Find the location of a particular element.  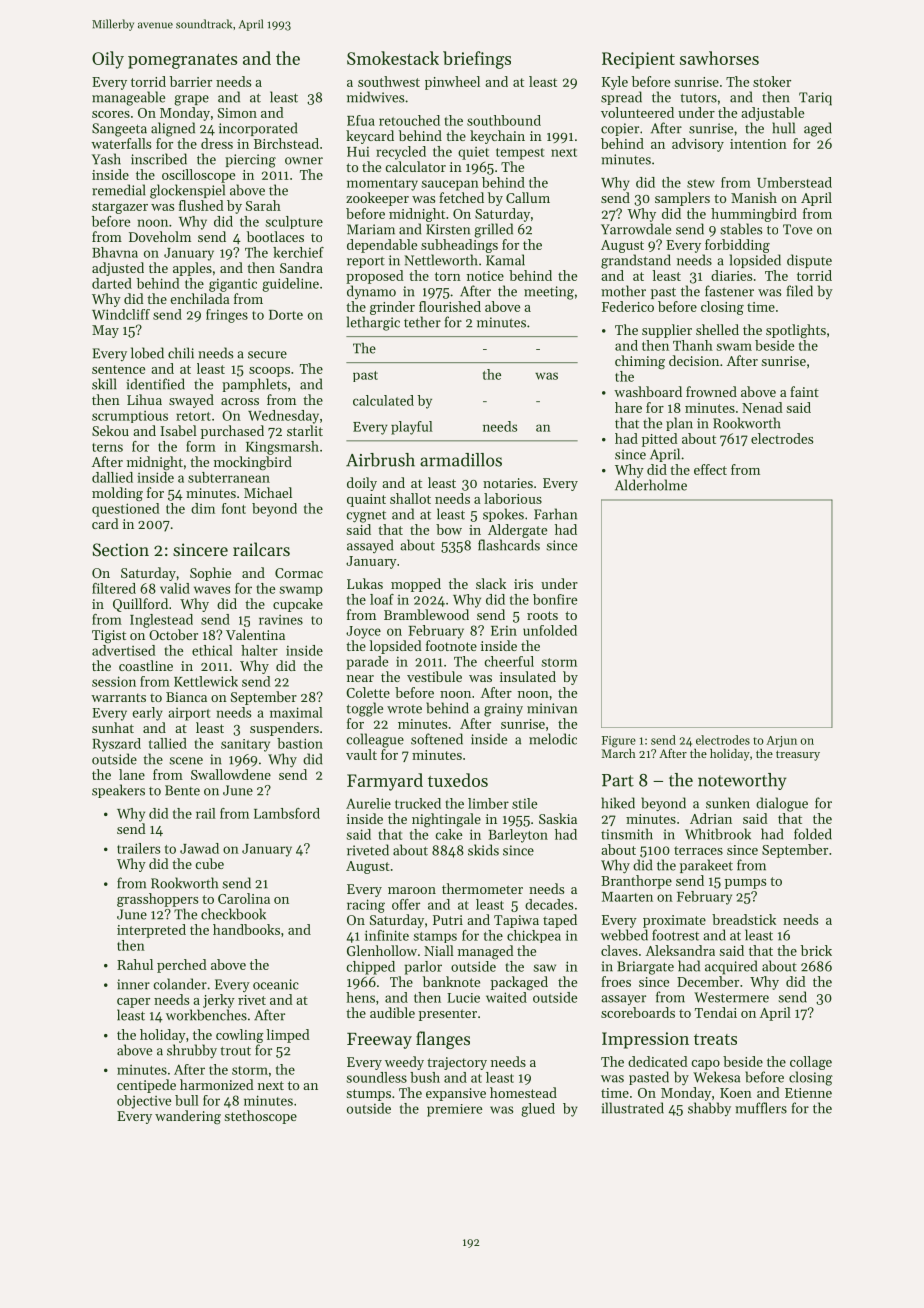

tether is located at coordinates (422, 322).
